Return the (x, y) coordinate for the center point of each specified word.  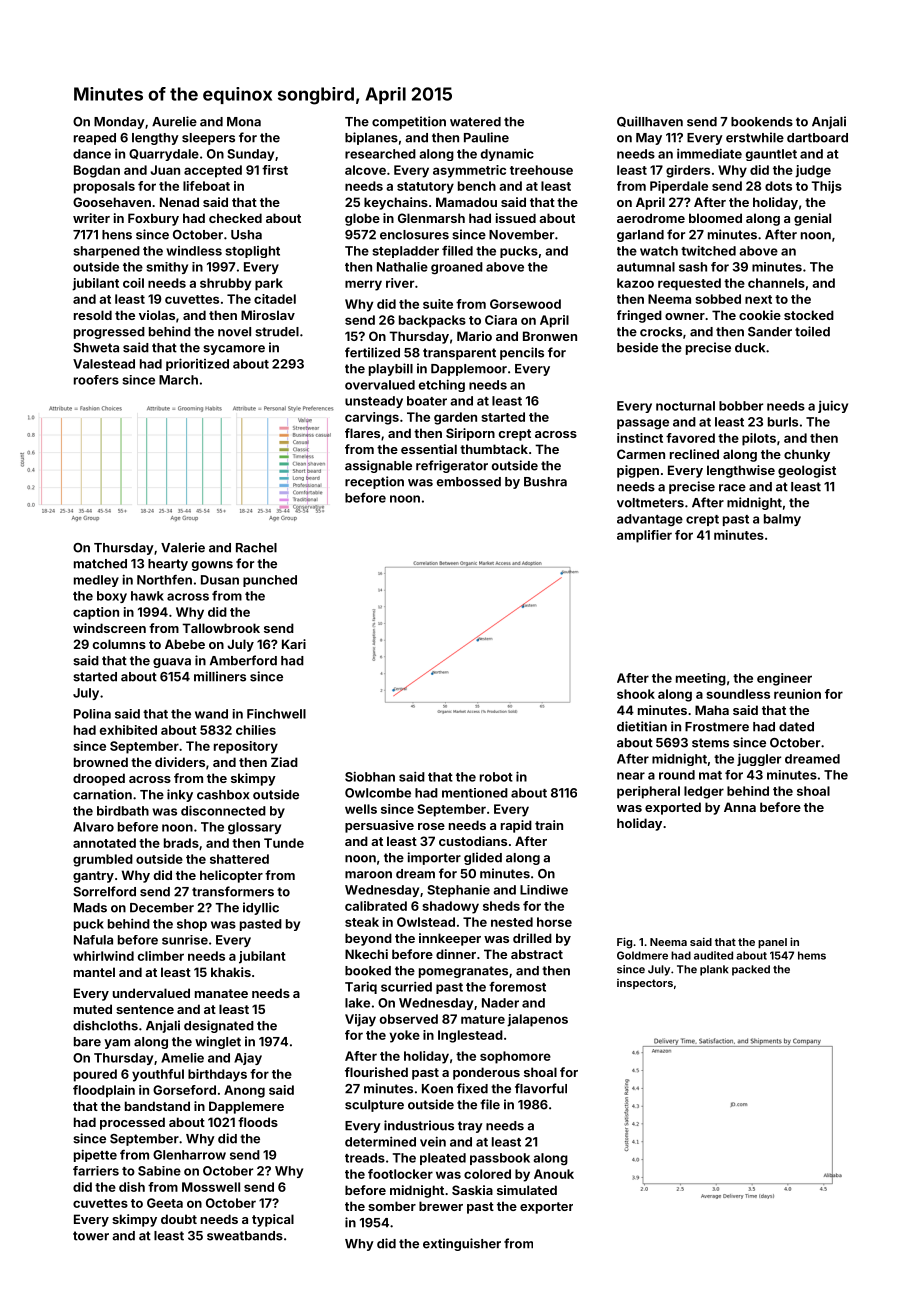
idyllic (261, 908)
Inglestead (470, 1036)
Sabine (159, 1171)
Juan (165, 170)
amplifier (644, 536)
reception (374, 482)
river (400, 283)
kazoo (635, 283)
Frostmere (717, 727)
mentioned (475, 793)
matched (100, 564)
